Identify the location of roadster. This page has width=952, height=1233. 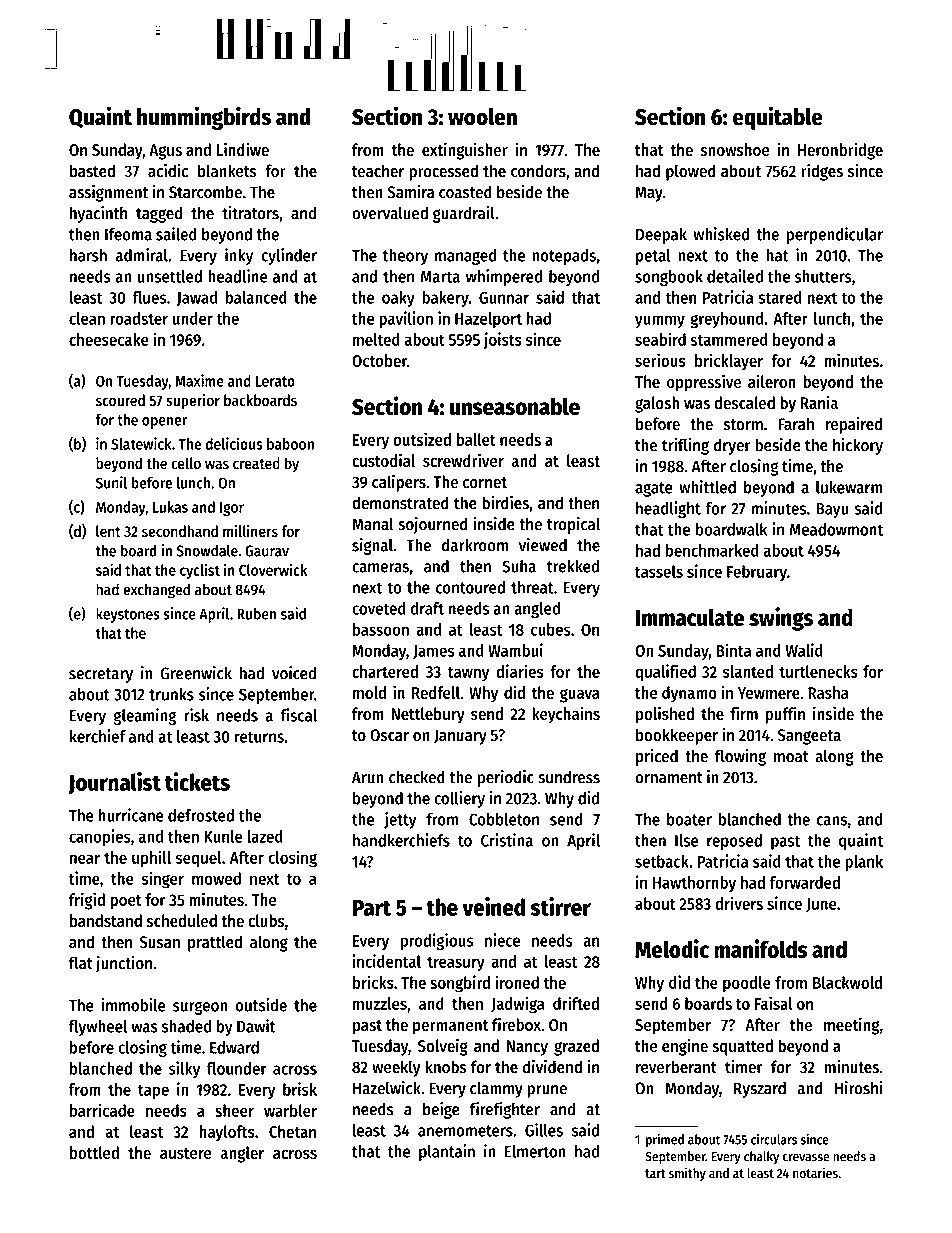
(139, 318).
